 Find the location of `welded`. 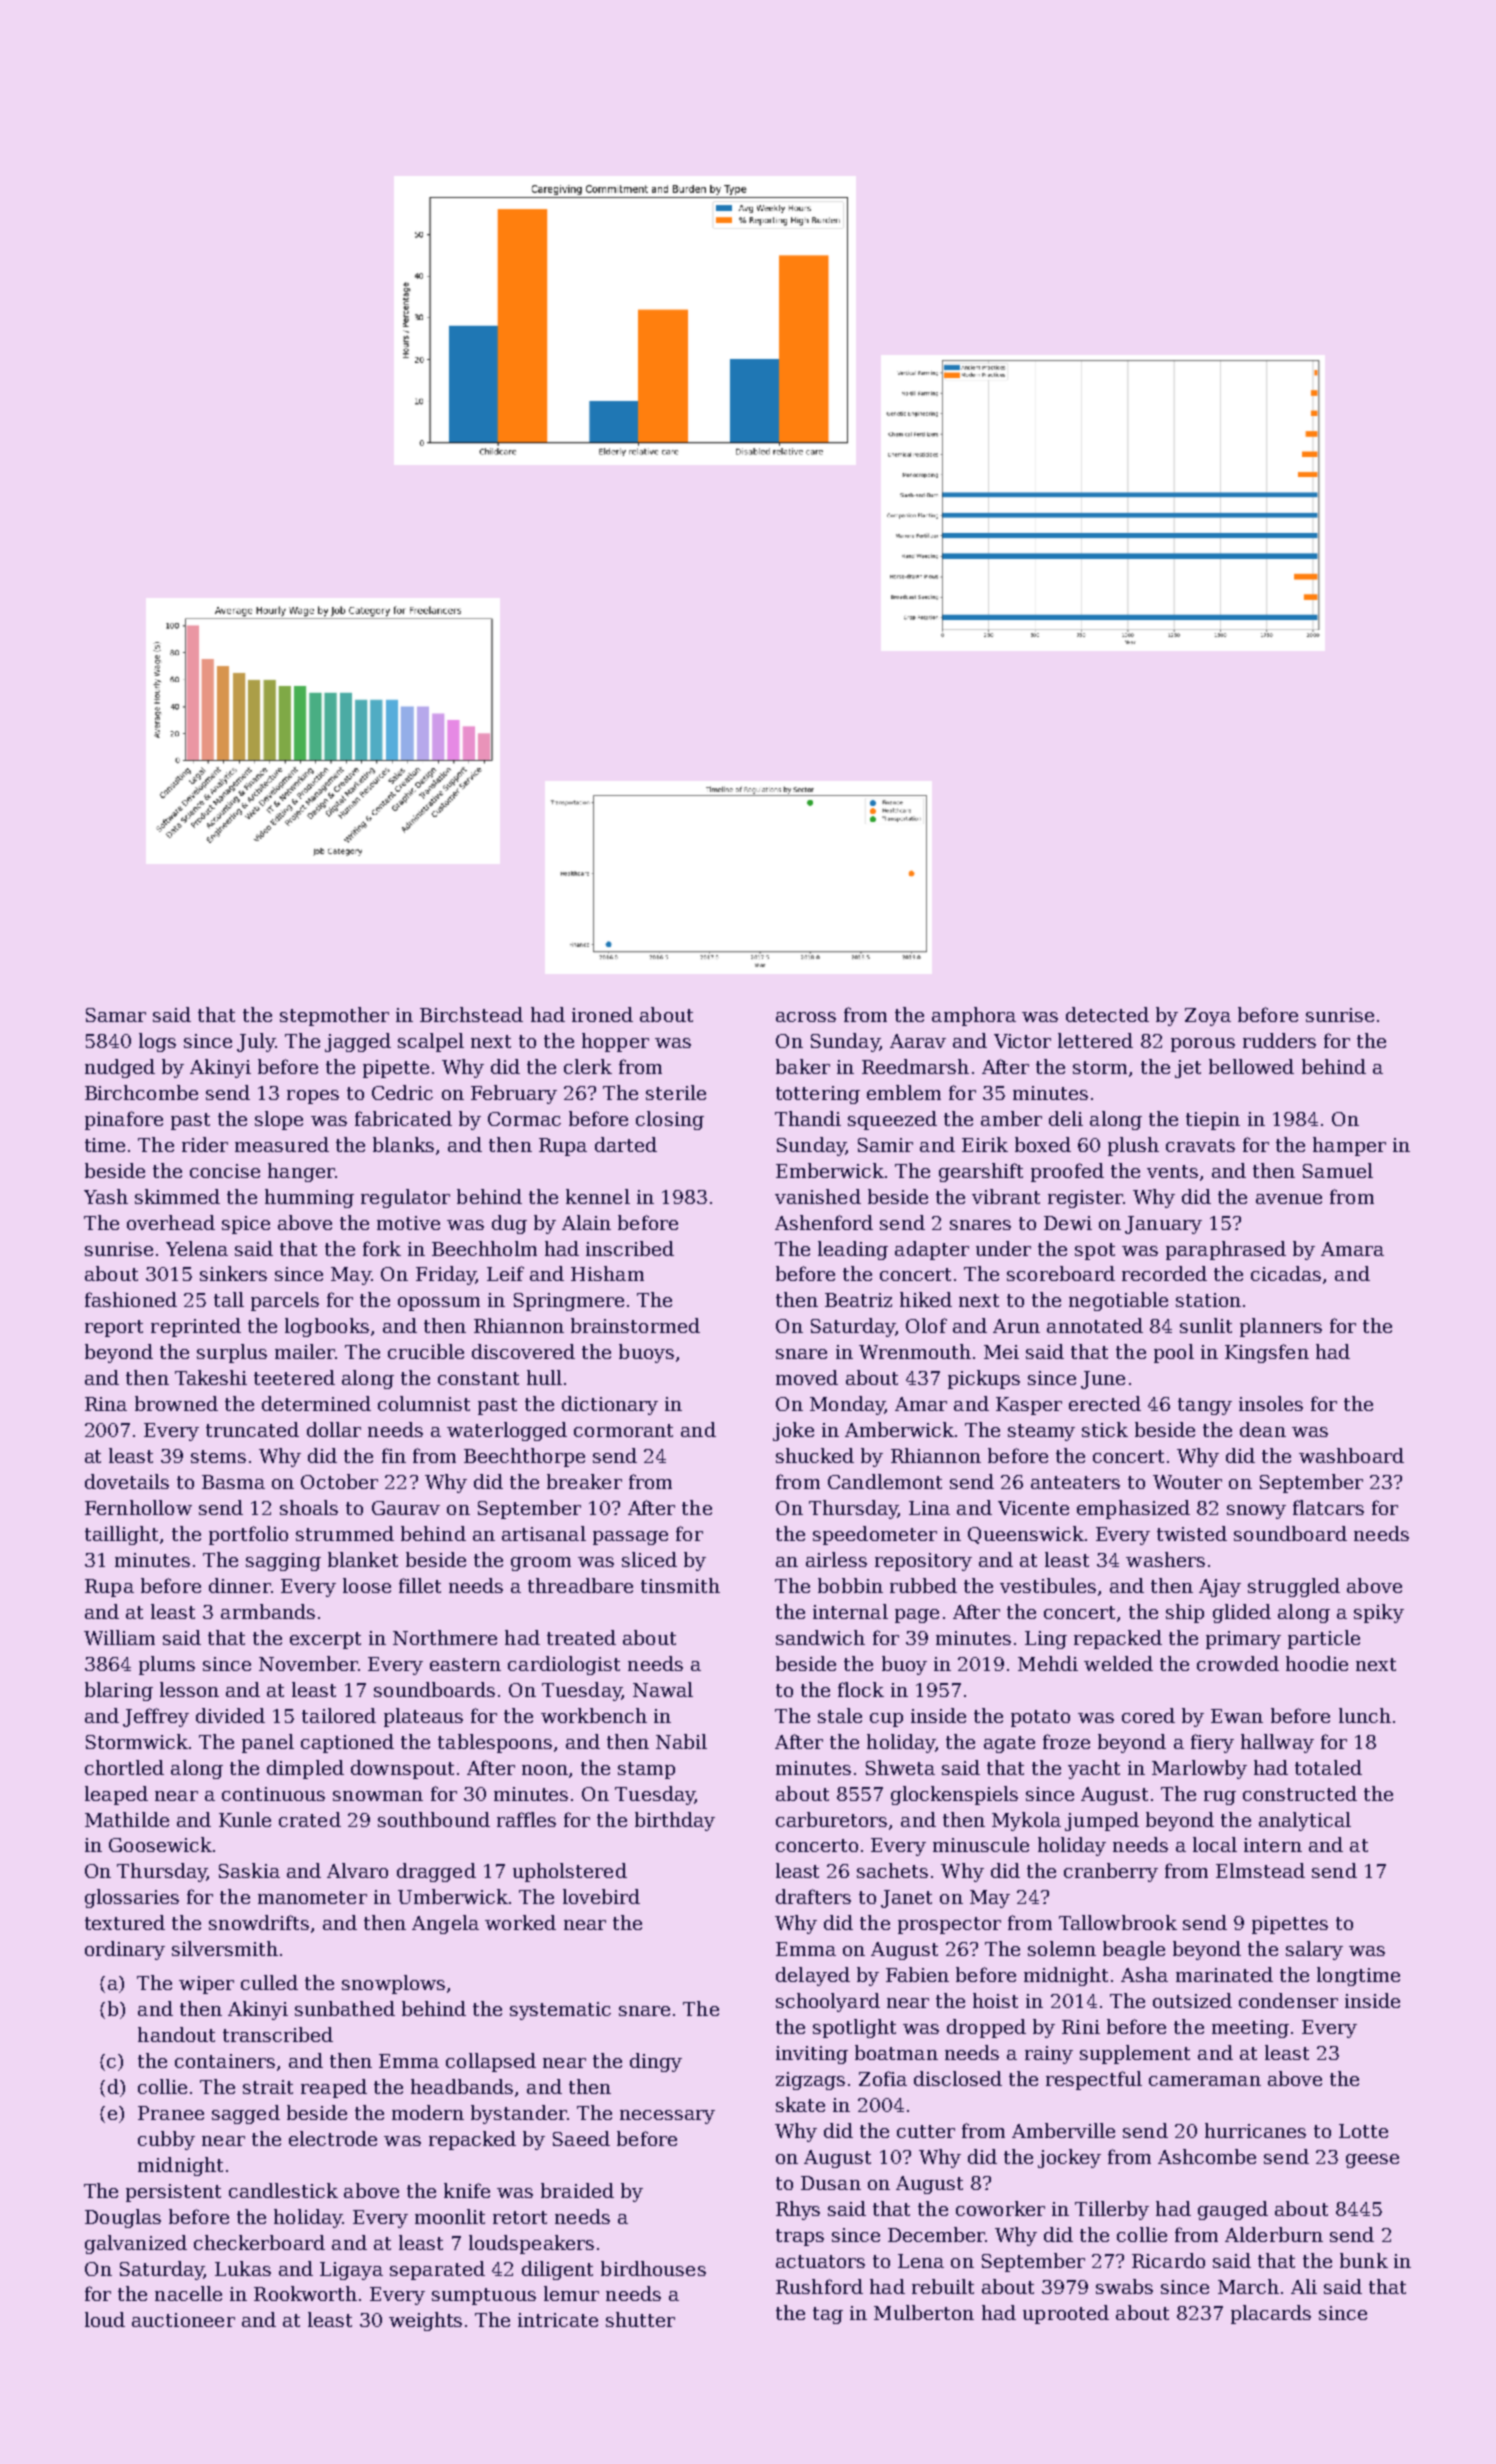

welded is located at coordinates (1118, 1663).
